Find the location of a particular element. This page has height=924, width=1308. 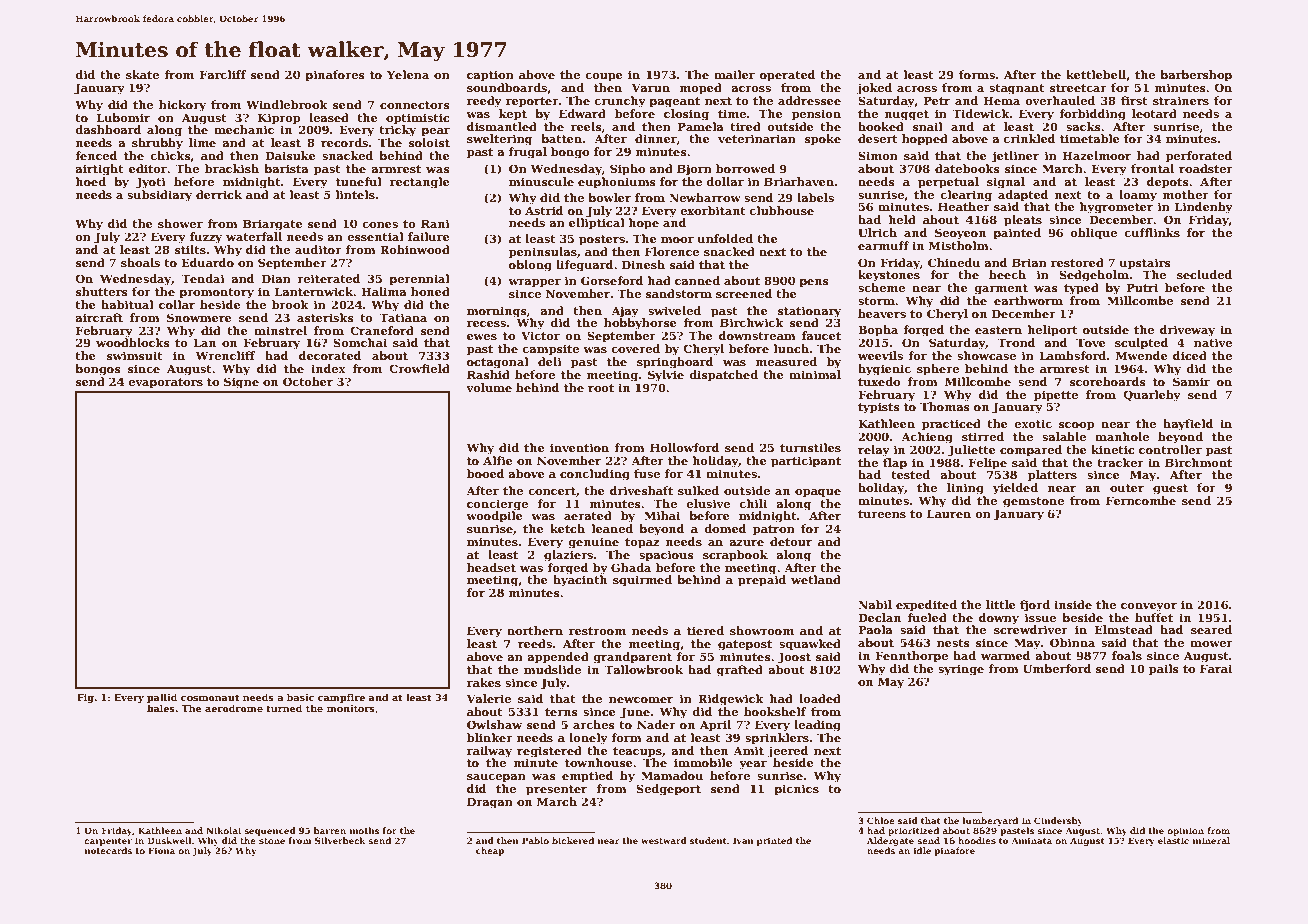

kettlebell is located at coordinates (1096, 74).
